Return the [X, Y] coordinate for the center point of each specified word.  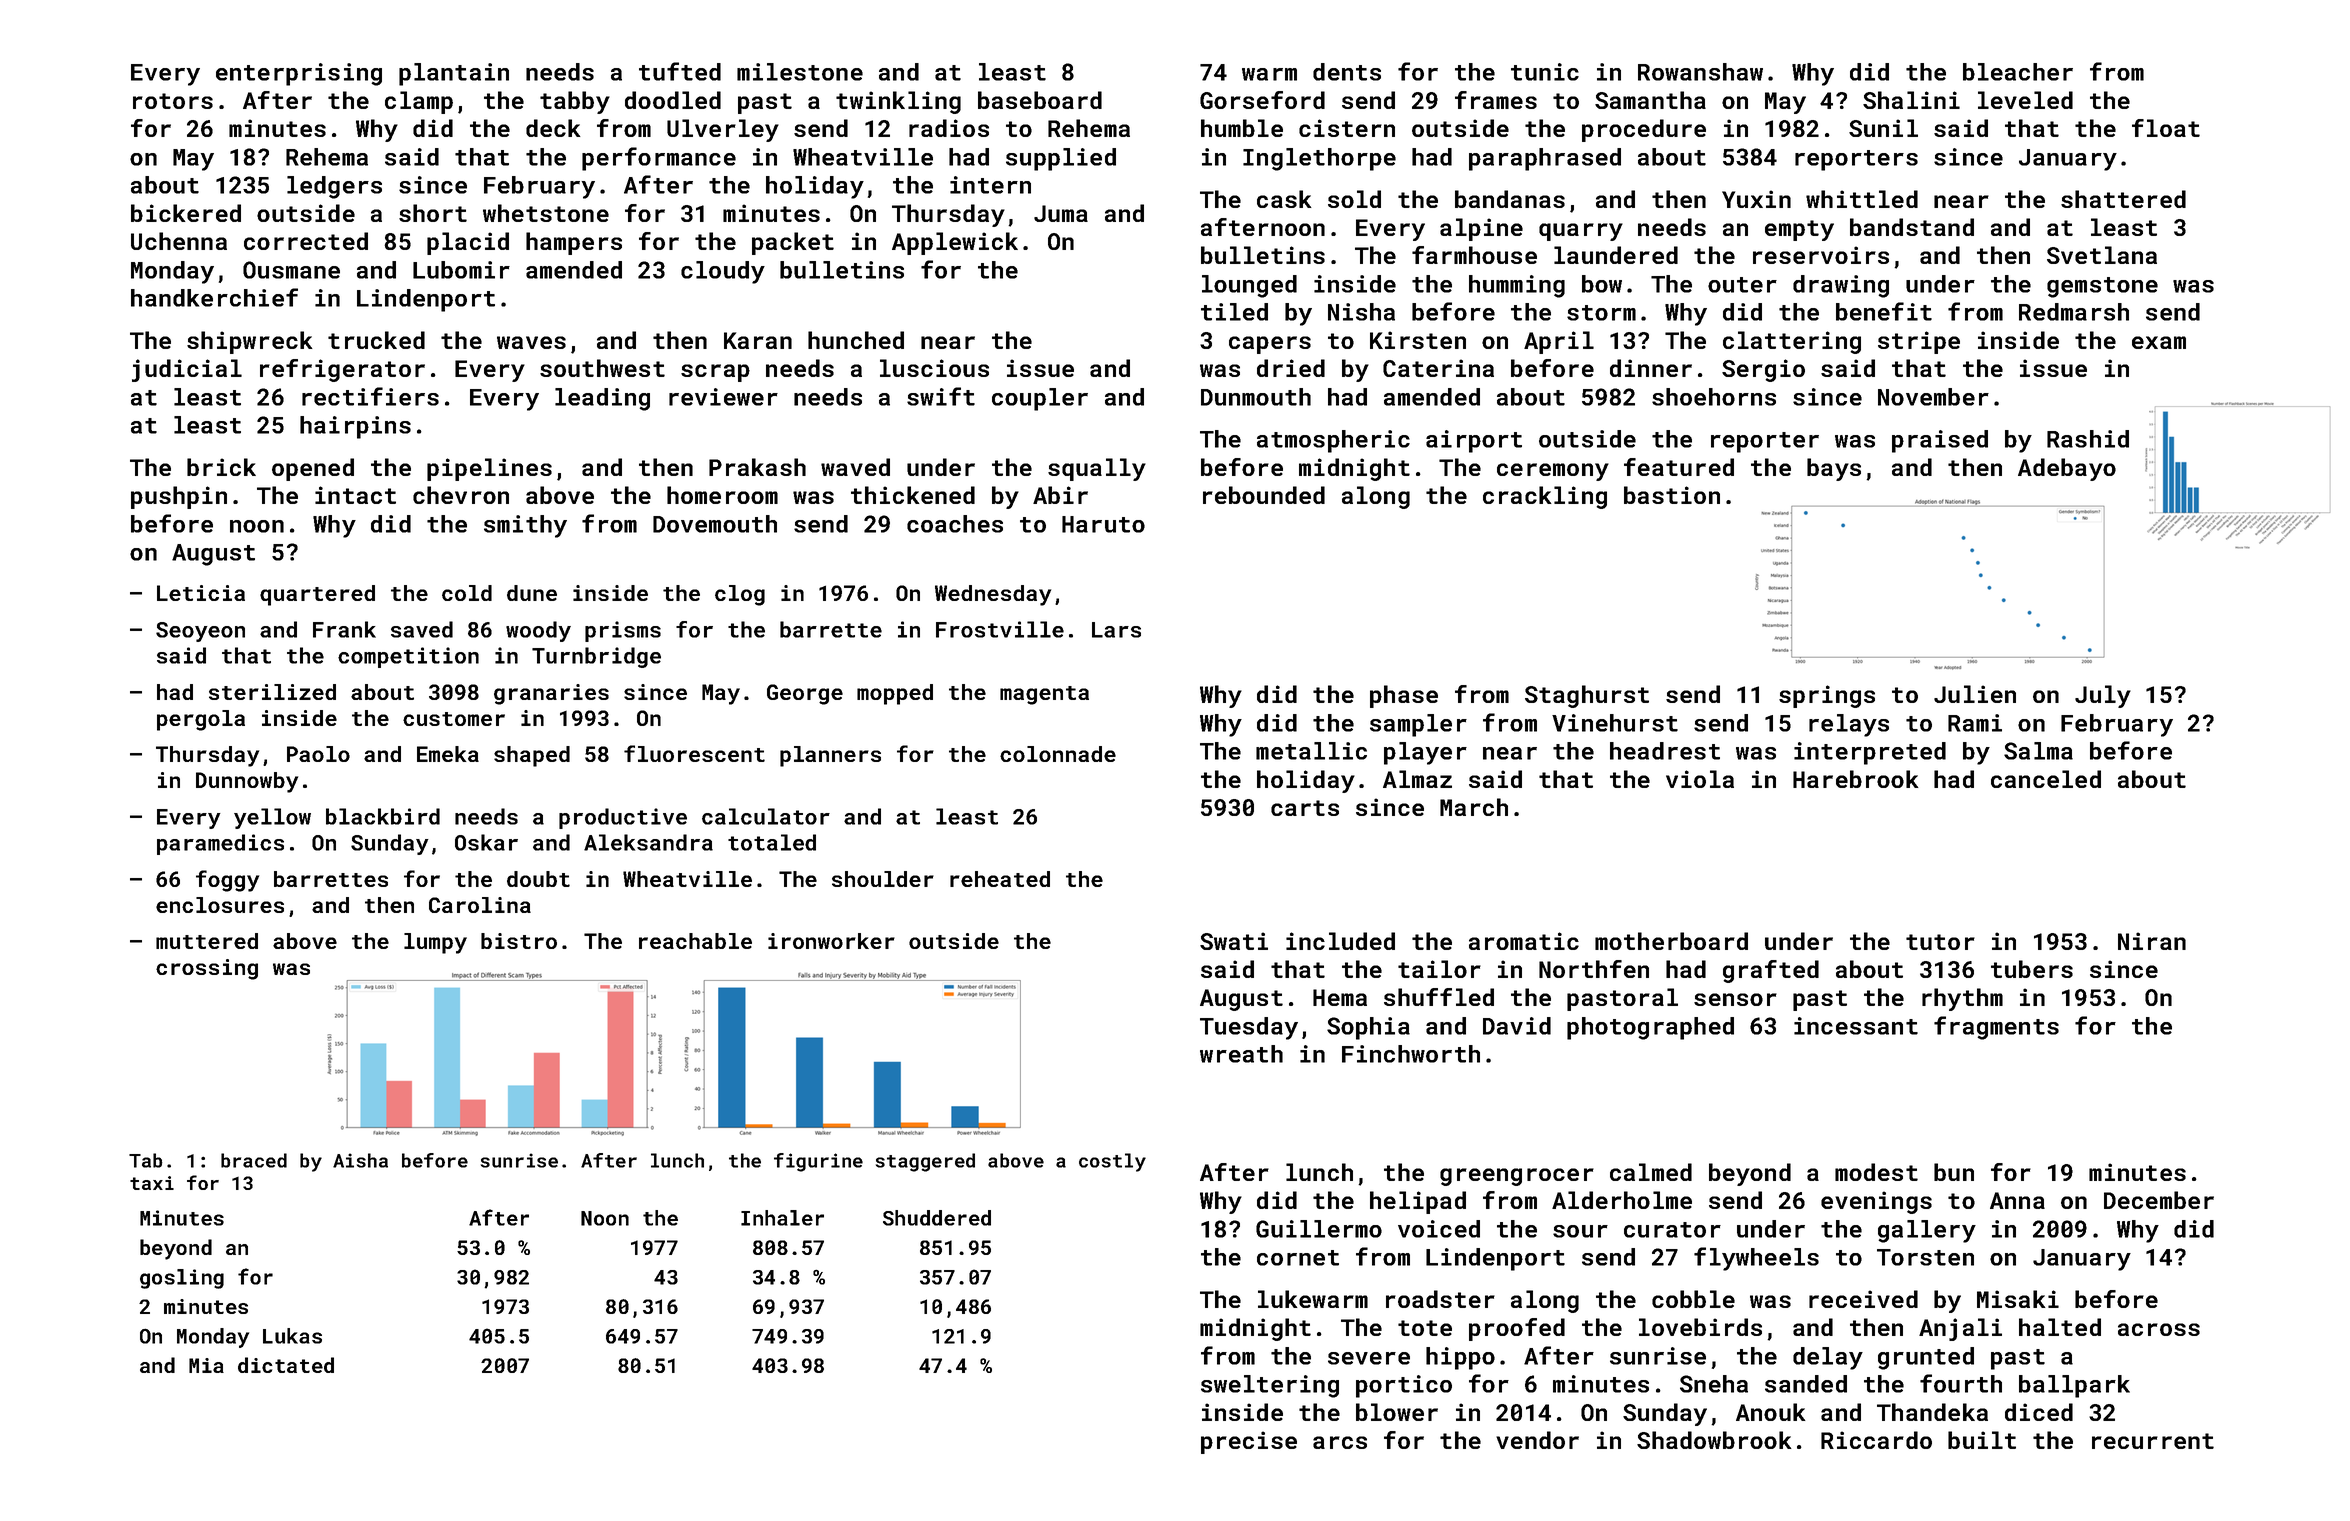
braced [254, 1160]
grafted [1771, 971]
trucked [376, 340]
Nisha [1361, 312]
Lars [1116, 630]
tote [1425, 1328]
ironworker [831, 941]
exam [2159, 342]
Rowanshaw [1700, 72]
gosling [182, 1279]
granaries [551, 694]
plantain [454, 74]
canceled [2046, 779]
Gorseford [1262, 100]
